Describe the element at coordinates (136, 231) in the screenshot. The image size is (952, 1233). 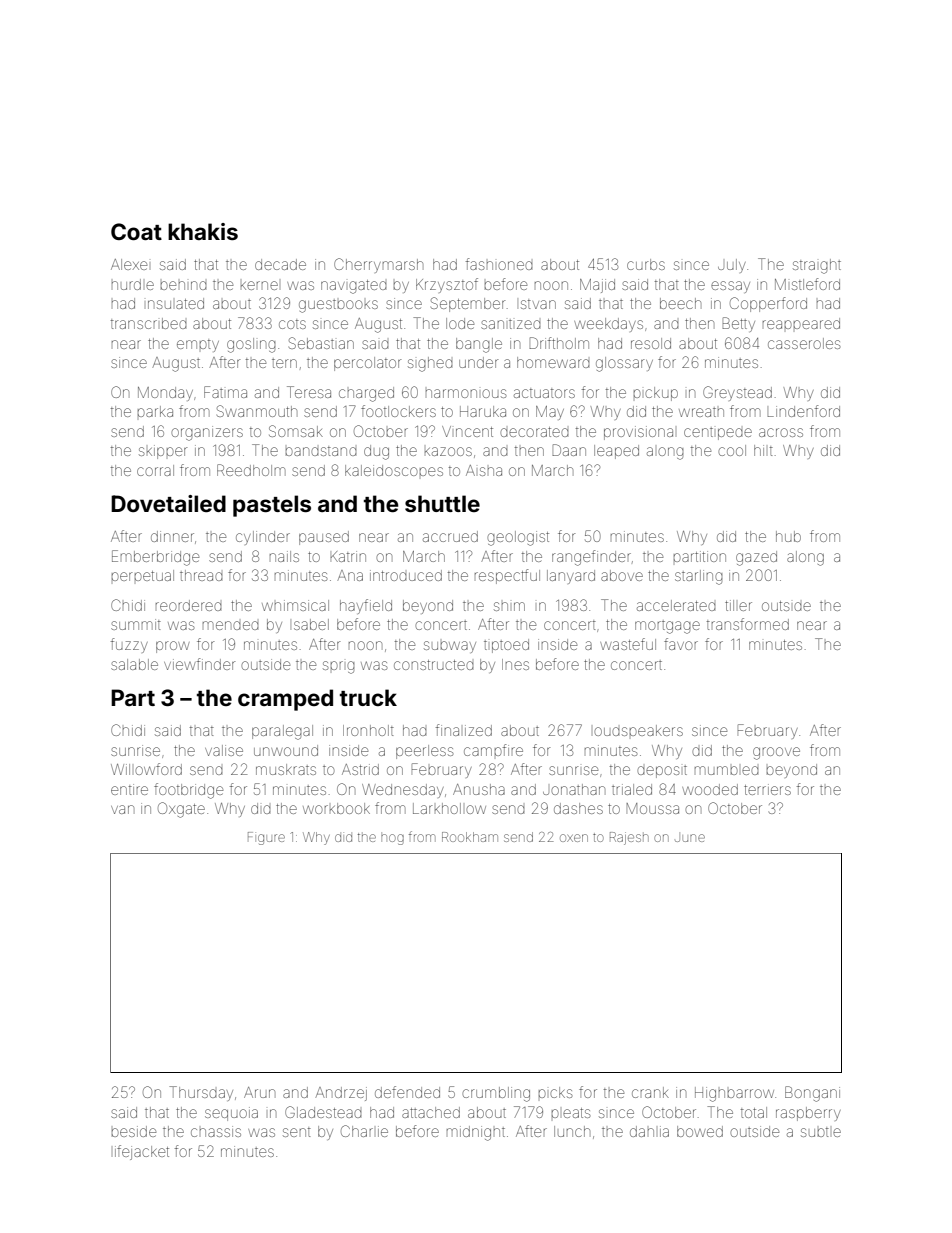
I see `Coat` at that location.
